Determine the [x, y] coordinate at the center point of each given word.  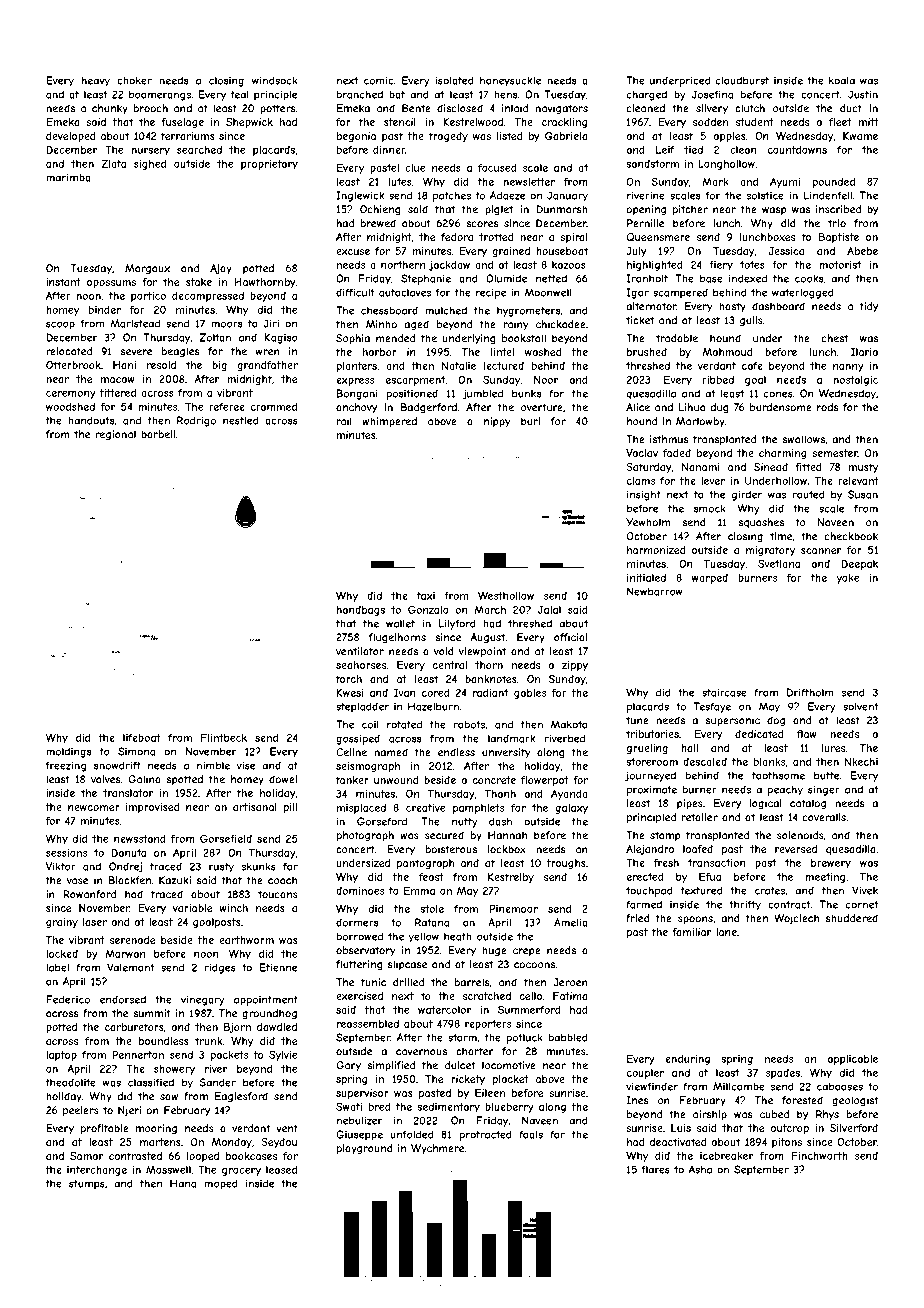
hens [505, 94]
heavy [96, 81]
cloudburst [742, 80]
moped [221, 1184]
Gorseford [382, 821]
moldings [68, 752]
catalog [808, 804]
